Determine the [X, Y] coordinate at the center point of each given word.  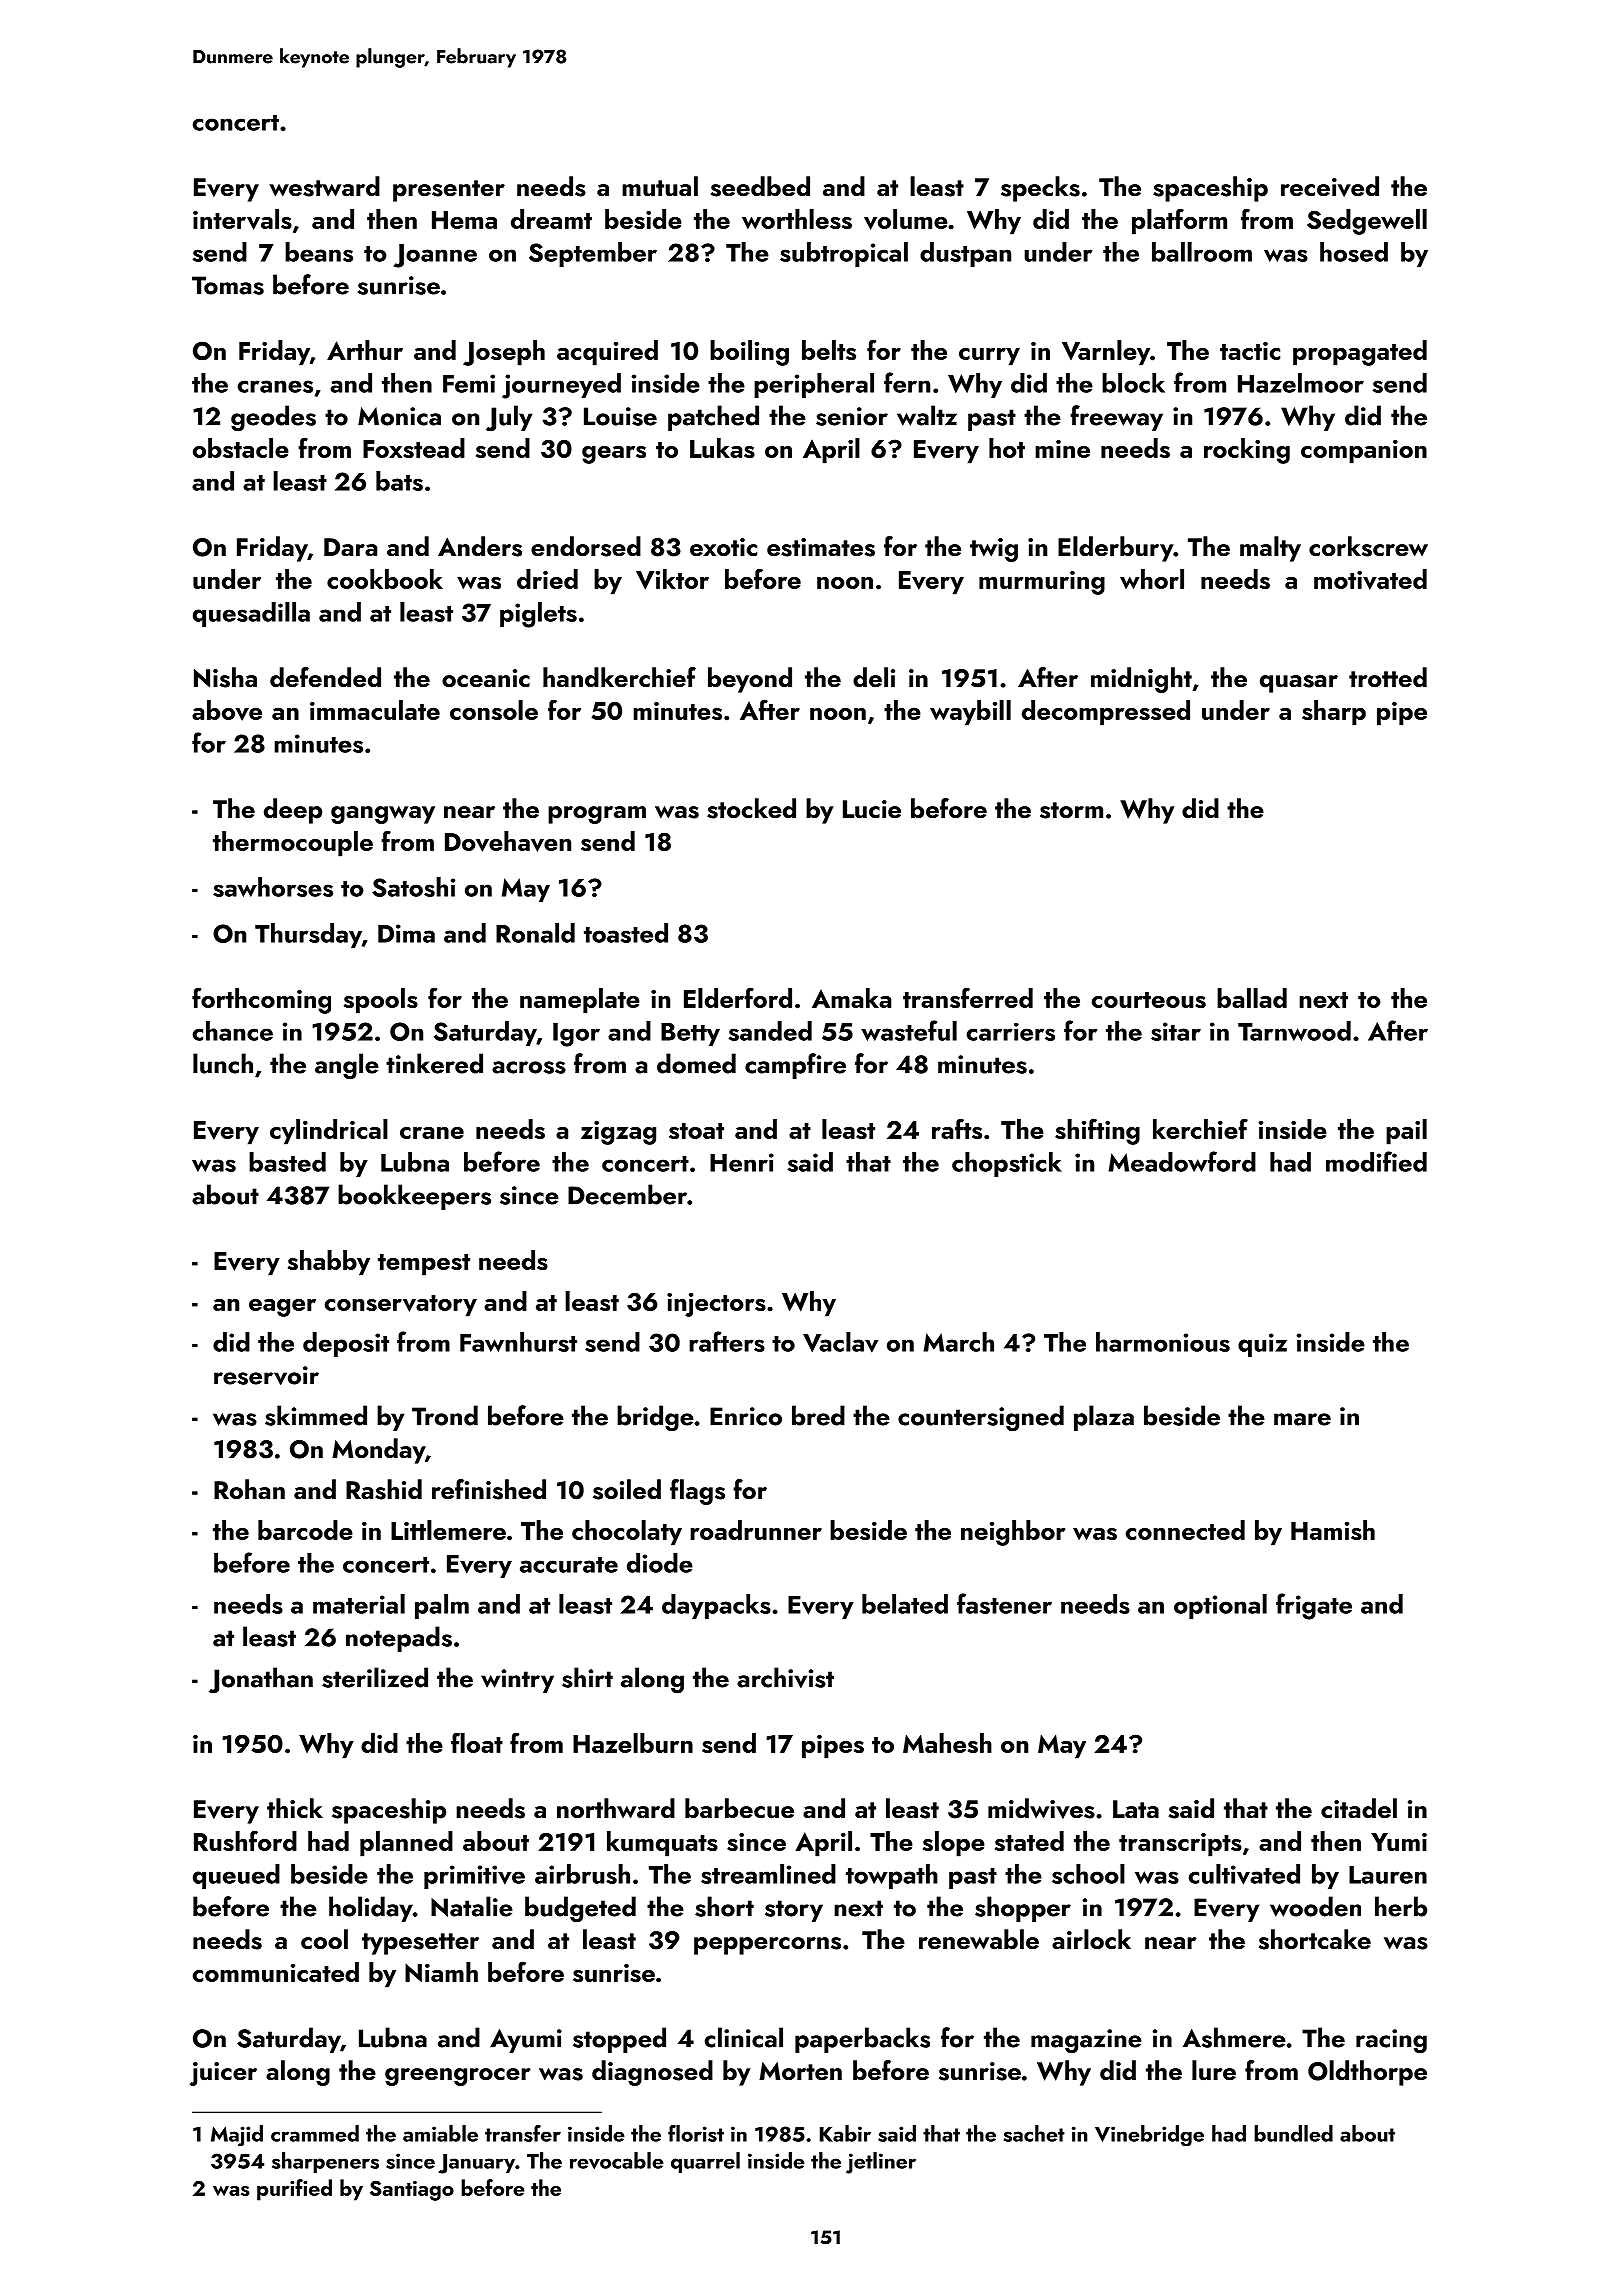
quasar [1299, 684]
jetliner [881, 2163]
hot [1007, 448]
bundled [1293, 2133]
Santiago [412, 2191]
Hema [464, 220]
